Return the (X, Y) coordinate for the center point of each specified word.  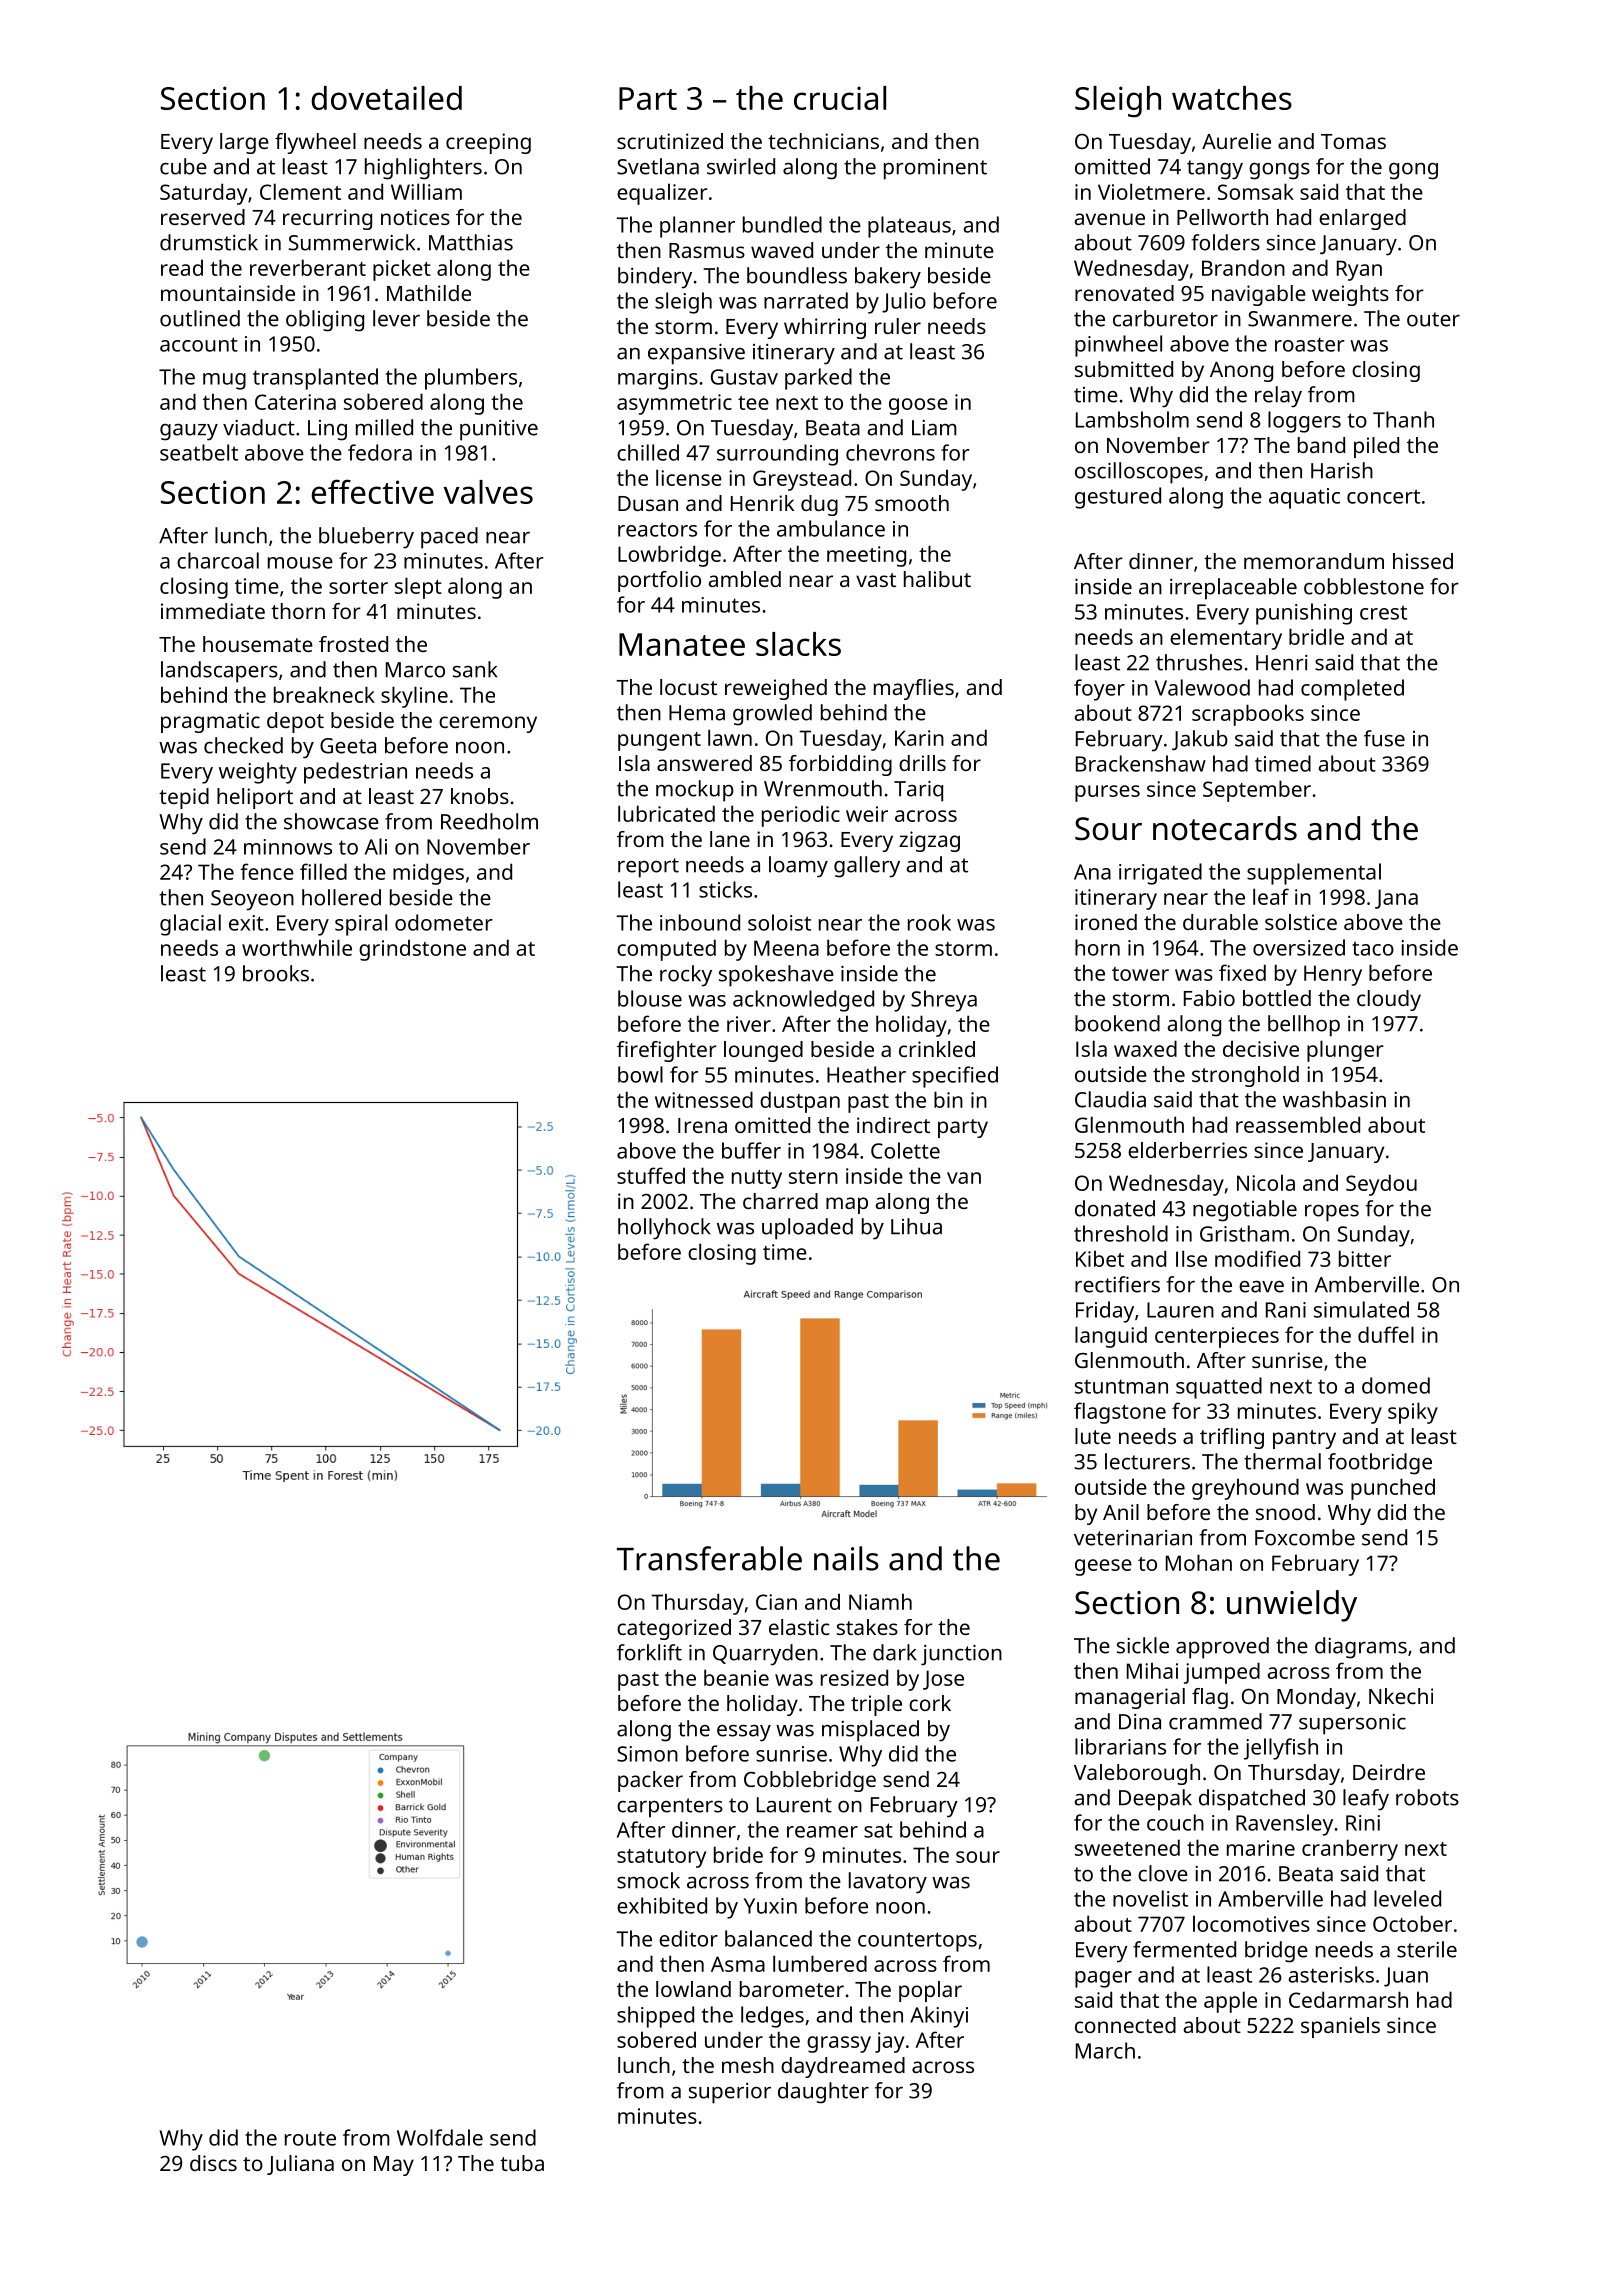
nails (846, 1558)
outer (1433, 319)
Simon (647, 1754)
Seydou (1381, 1185)
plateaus (909, 227)
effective (372, 491)
